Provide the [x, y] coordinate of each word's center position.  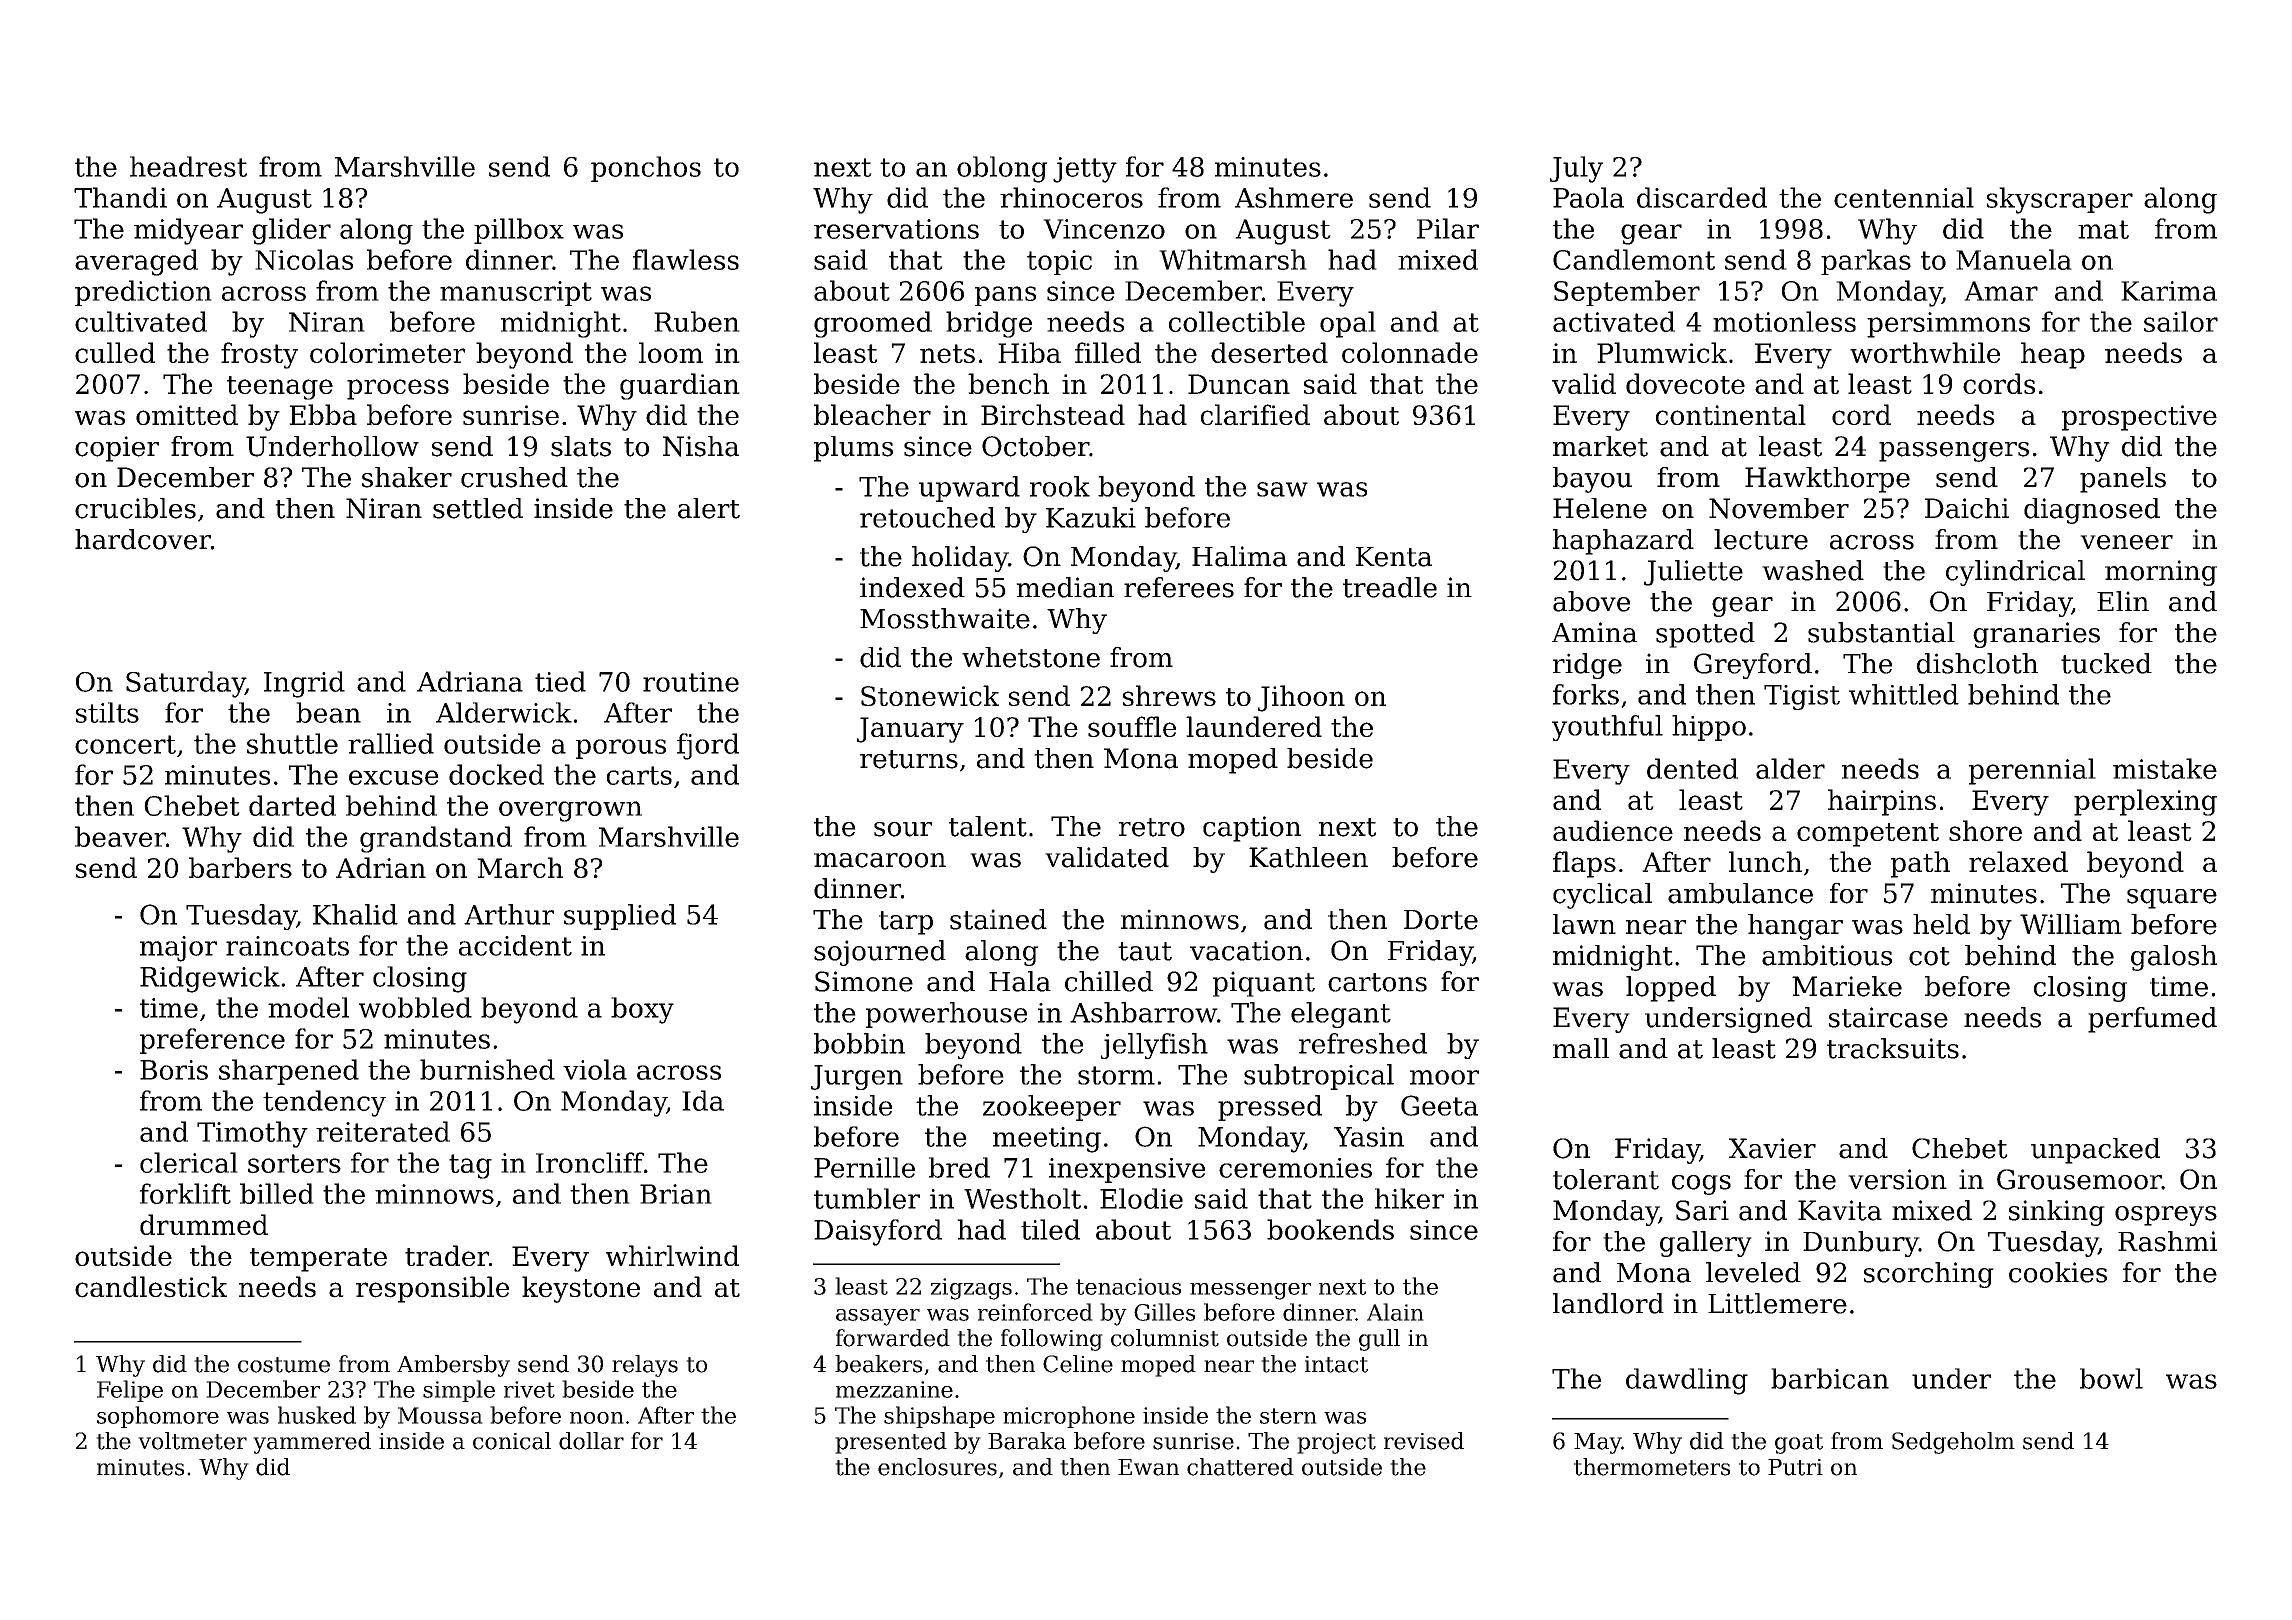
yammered [312, 1443]
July [1576, 169]
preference [212, 1041]
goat [1799, 1444]
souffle [1132, 726]
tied [560, 681]
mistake [2165, 768]
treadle [1390, 587]
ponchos [646, 169]
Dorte [1441, 920]
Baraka [1027, 1441]
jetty [1085, 170]
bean [328, 712]
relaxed [2018, 861]
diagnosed [2092, 511]
